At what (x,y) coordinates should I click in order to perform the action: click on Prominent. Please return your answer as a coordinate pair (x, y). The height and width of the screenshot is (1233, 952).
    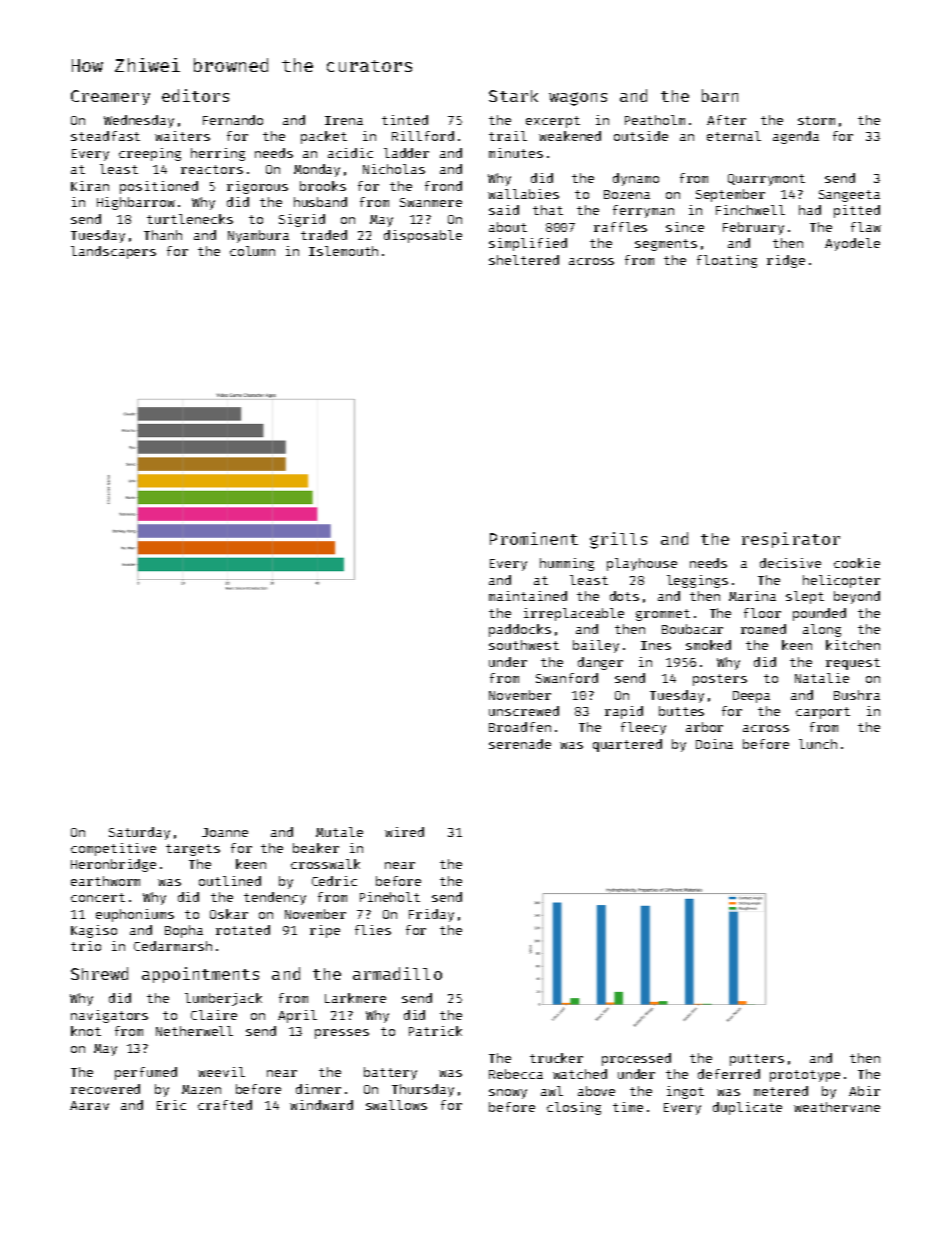
    Looking at the image, I should click on (534, 538).
